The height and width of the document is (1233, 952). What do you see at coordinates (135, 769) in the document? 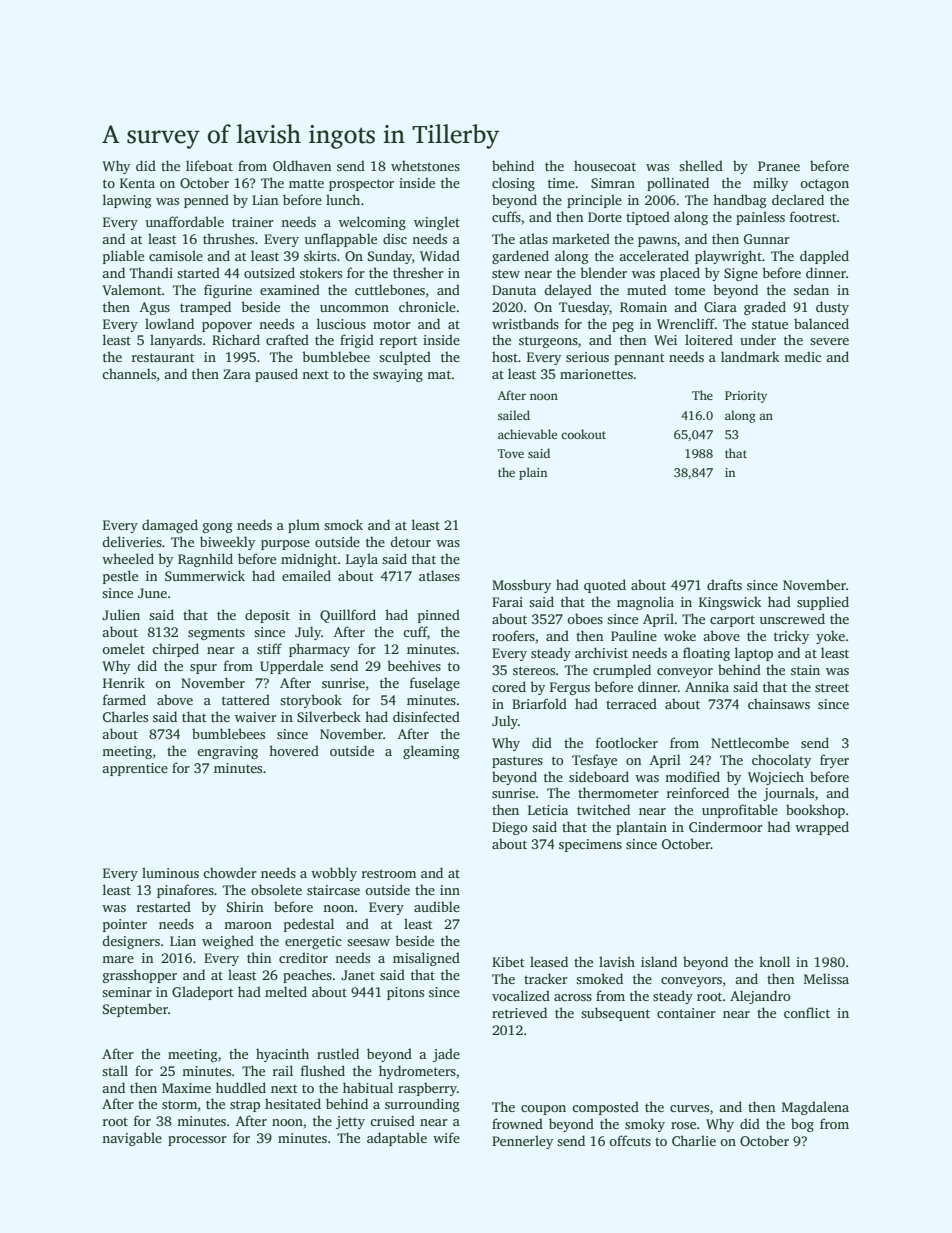
I see `apprentice` at bounding box center [135, 769].
